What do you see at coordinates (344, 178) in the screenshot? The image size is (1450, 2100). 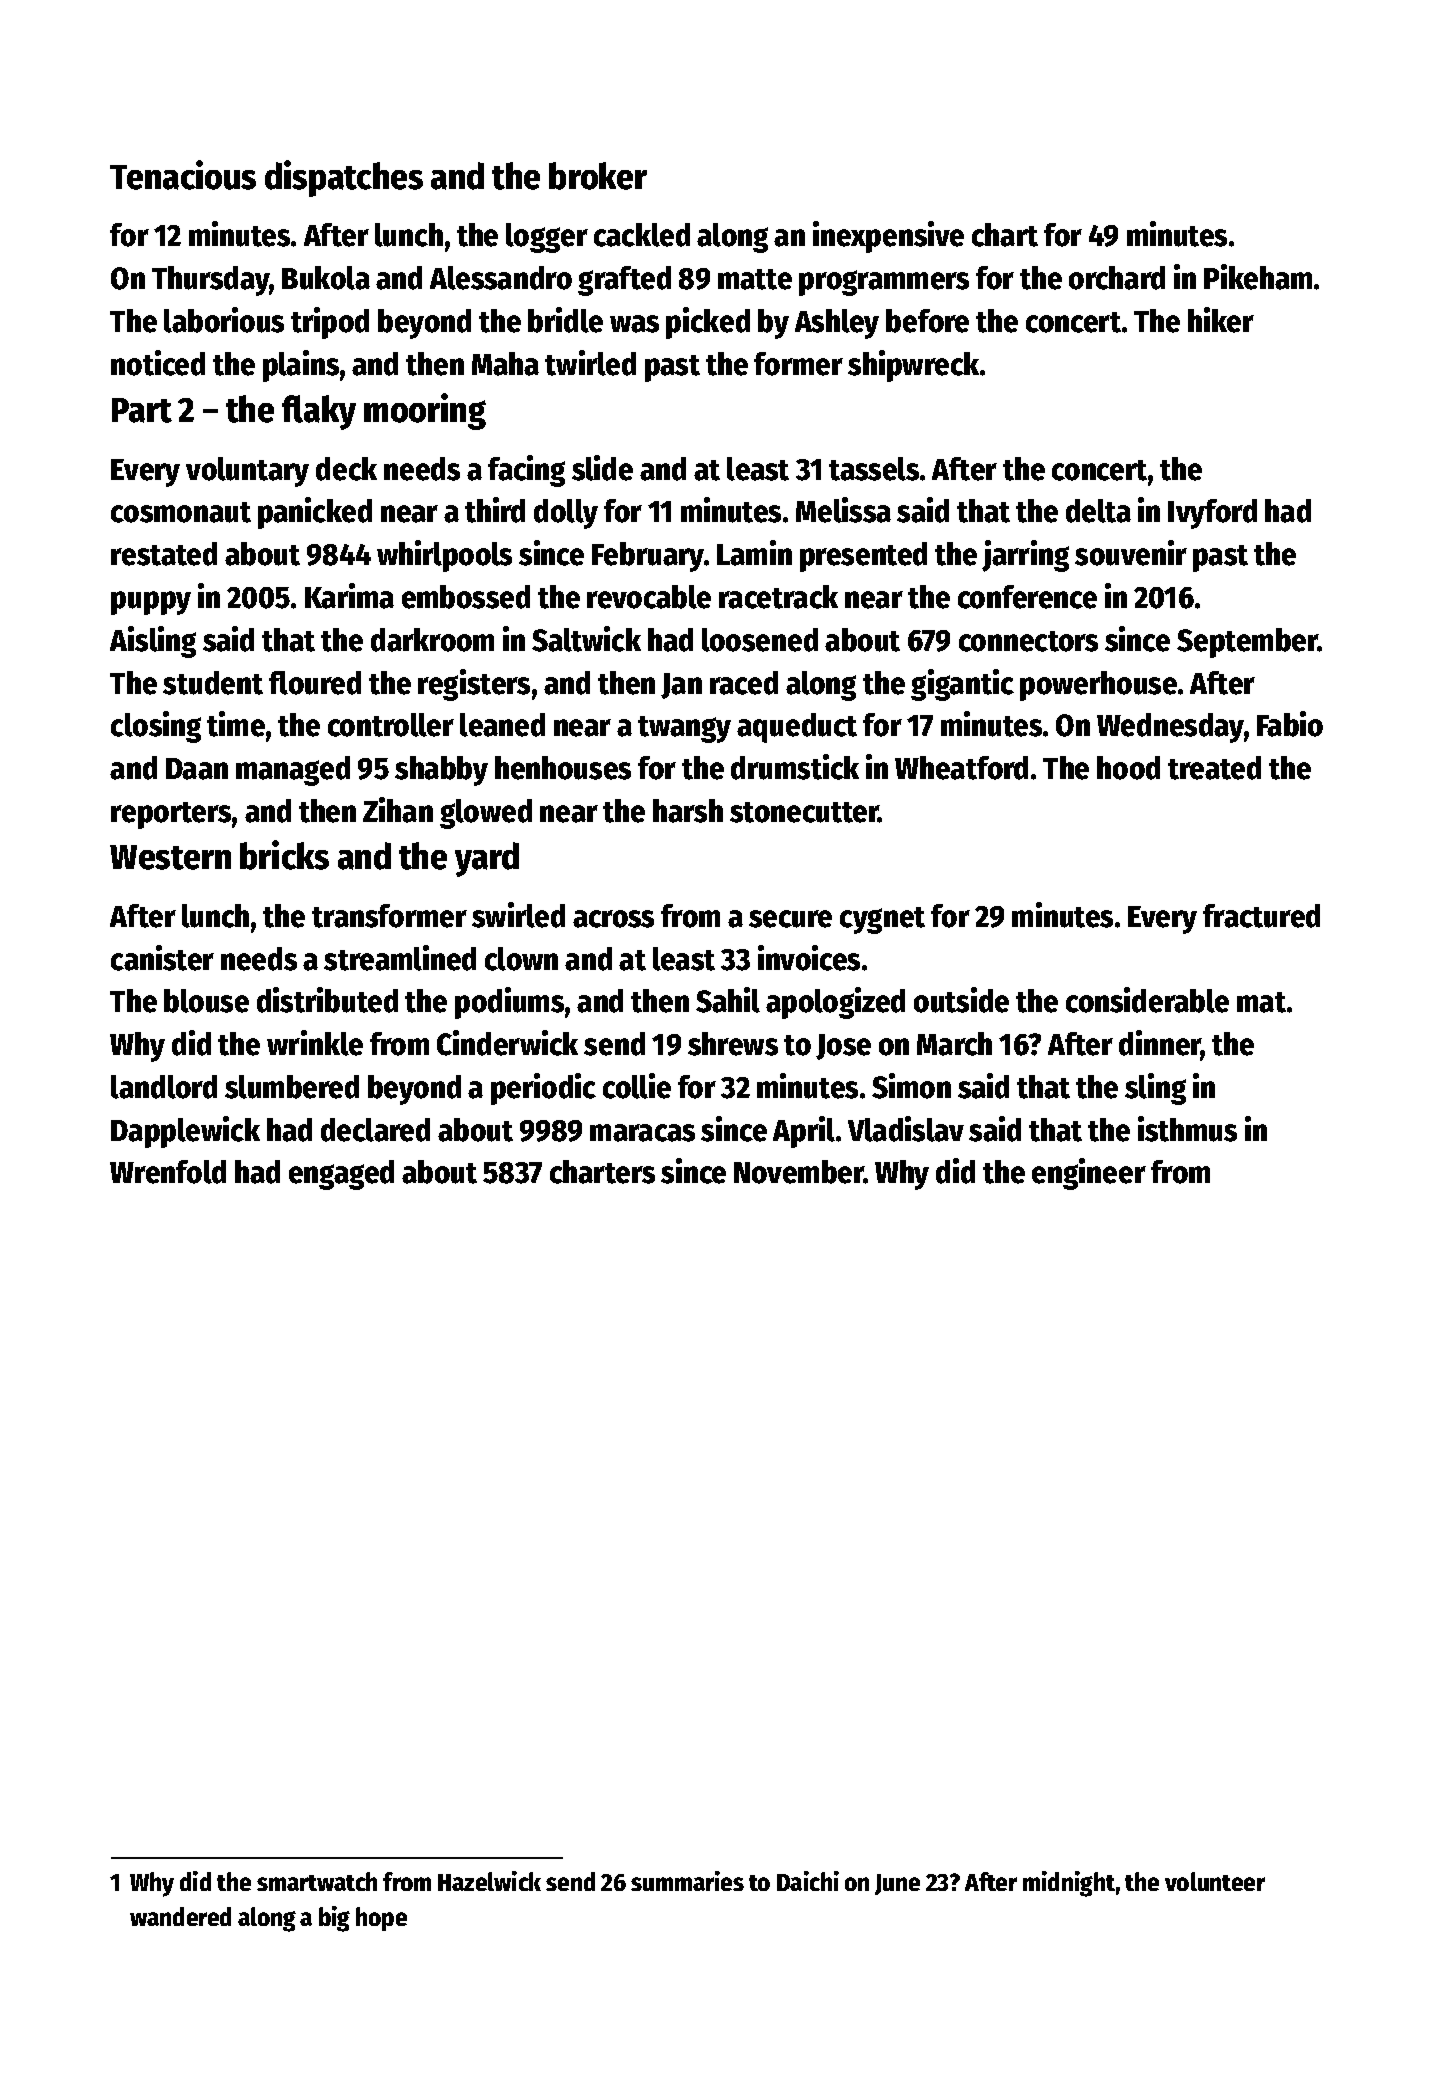 I see `dispatches` at bounding box center [344, 178].
